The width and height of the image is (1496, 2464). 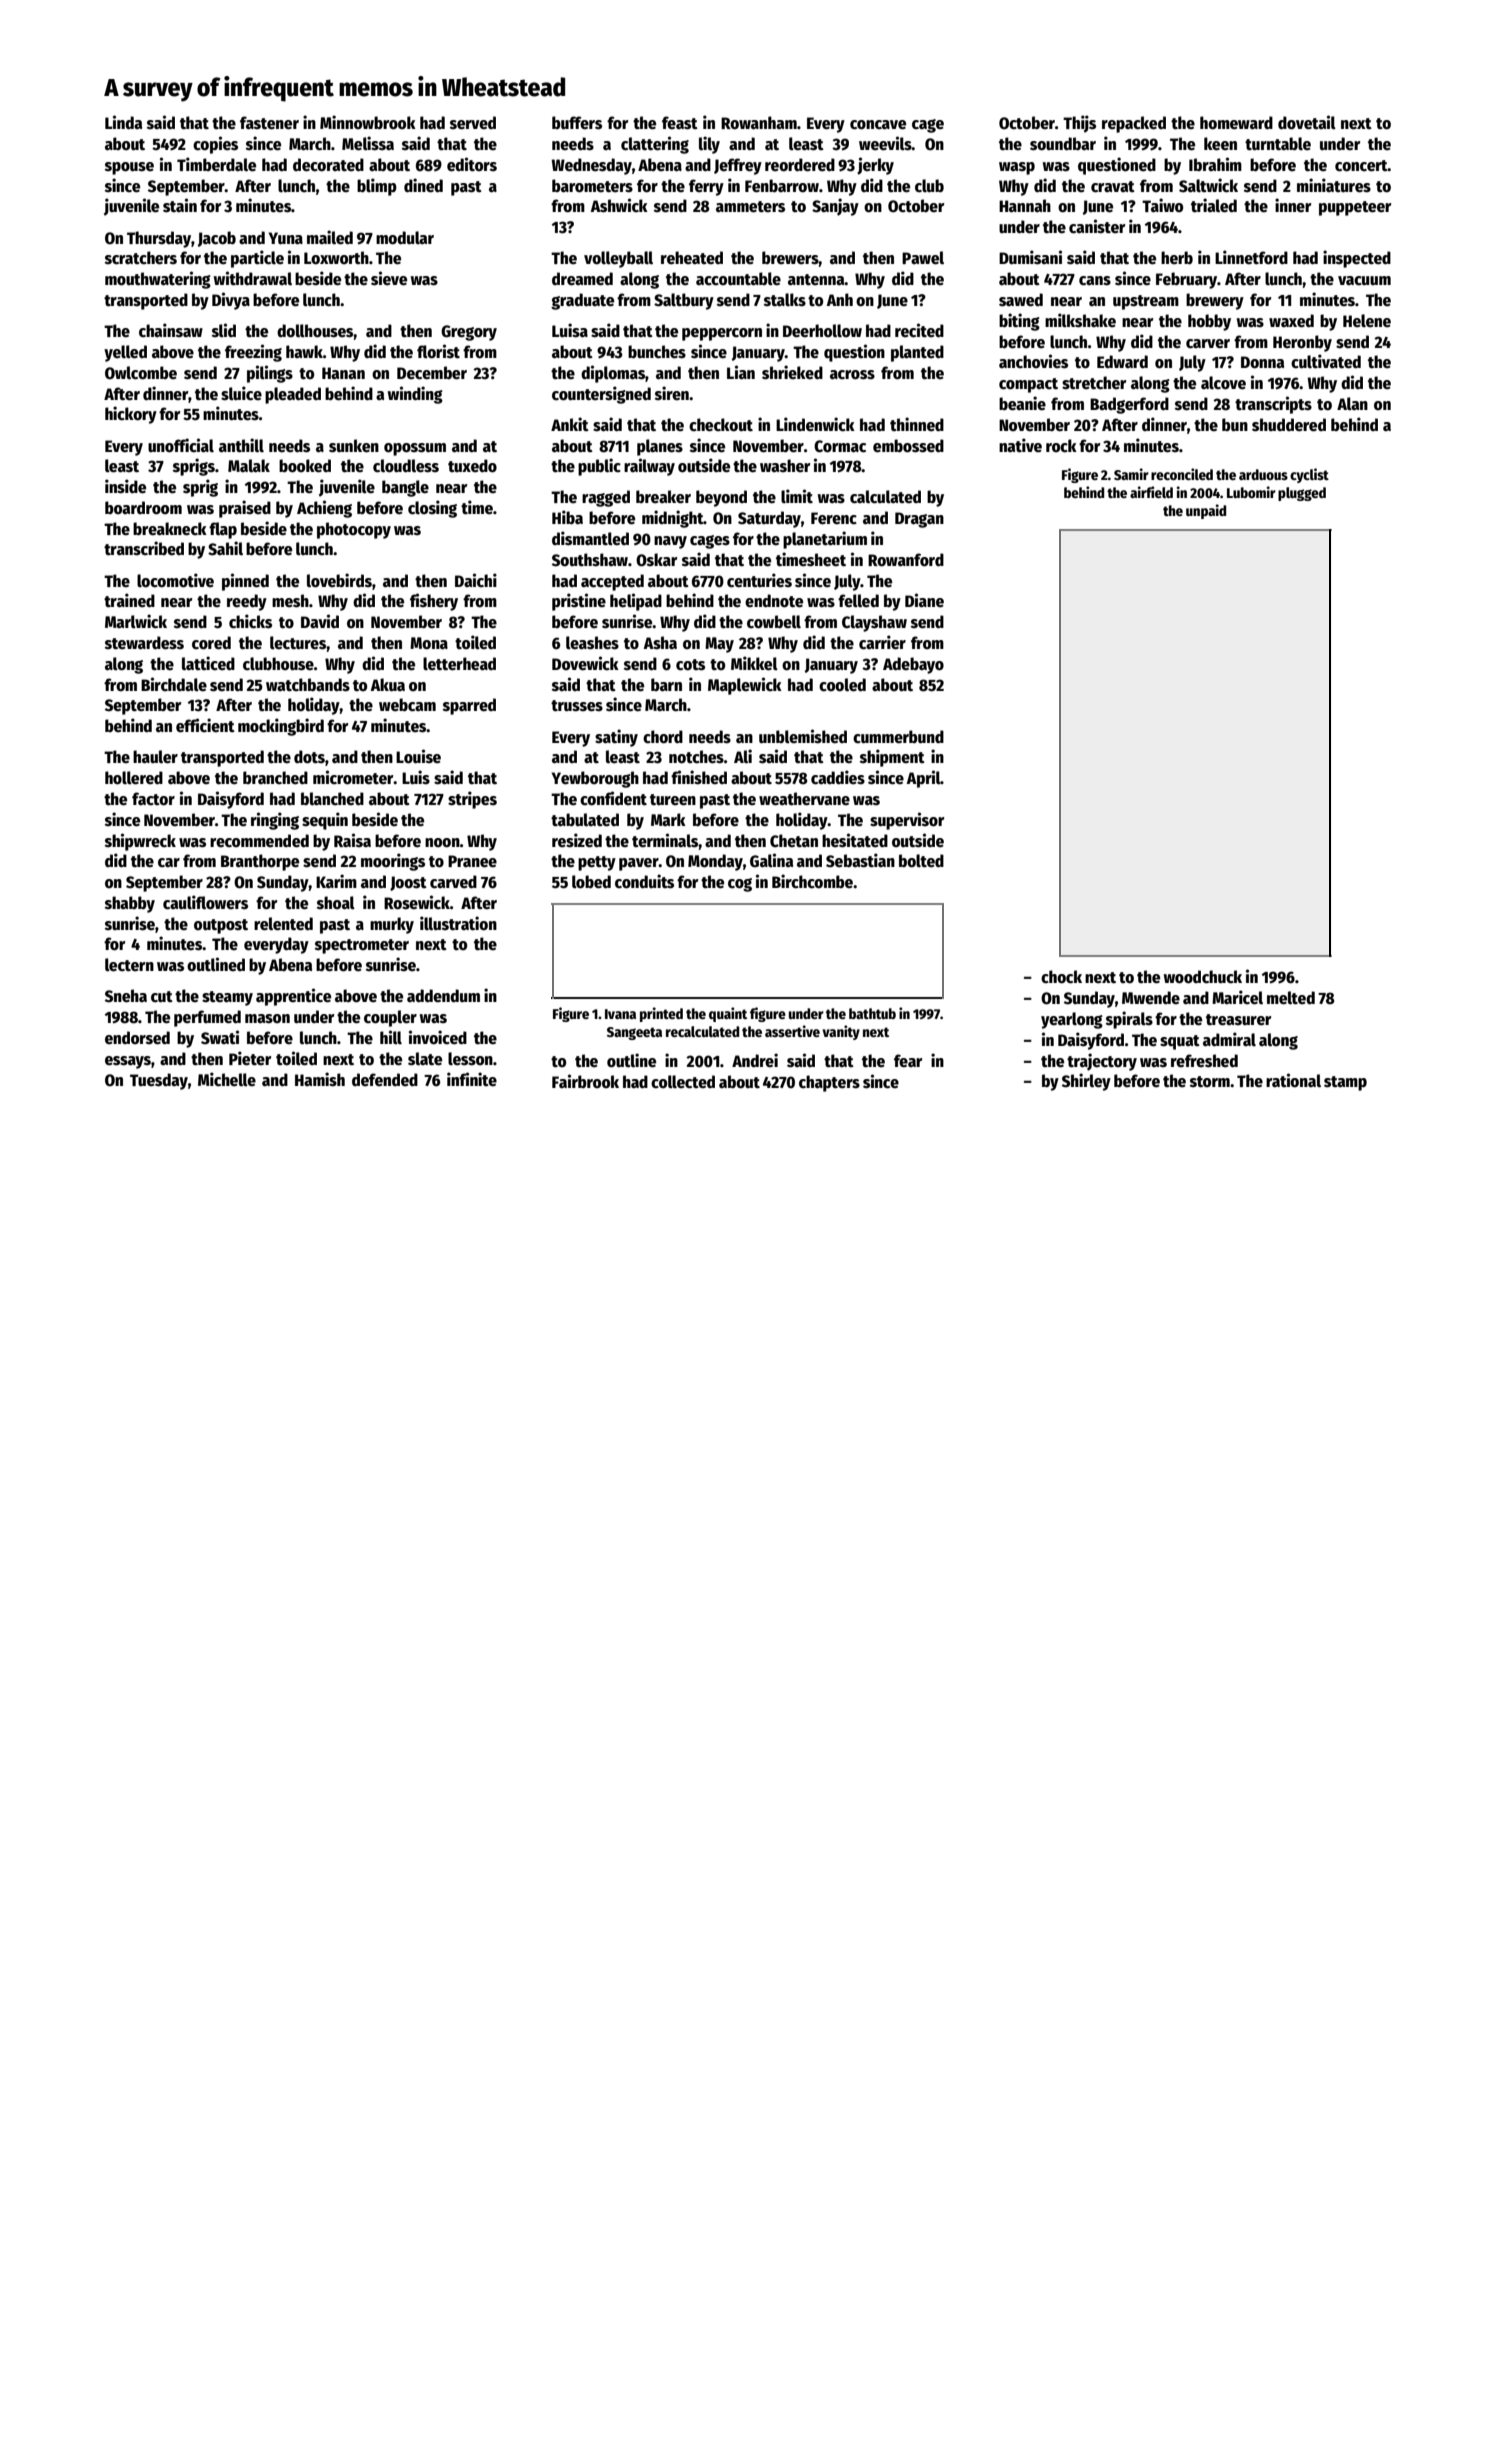 What do you see at coordinates (728, 1014) in the image?
I see `quaint` at bounding box center [728, 1014].
